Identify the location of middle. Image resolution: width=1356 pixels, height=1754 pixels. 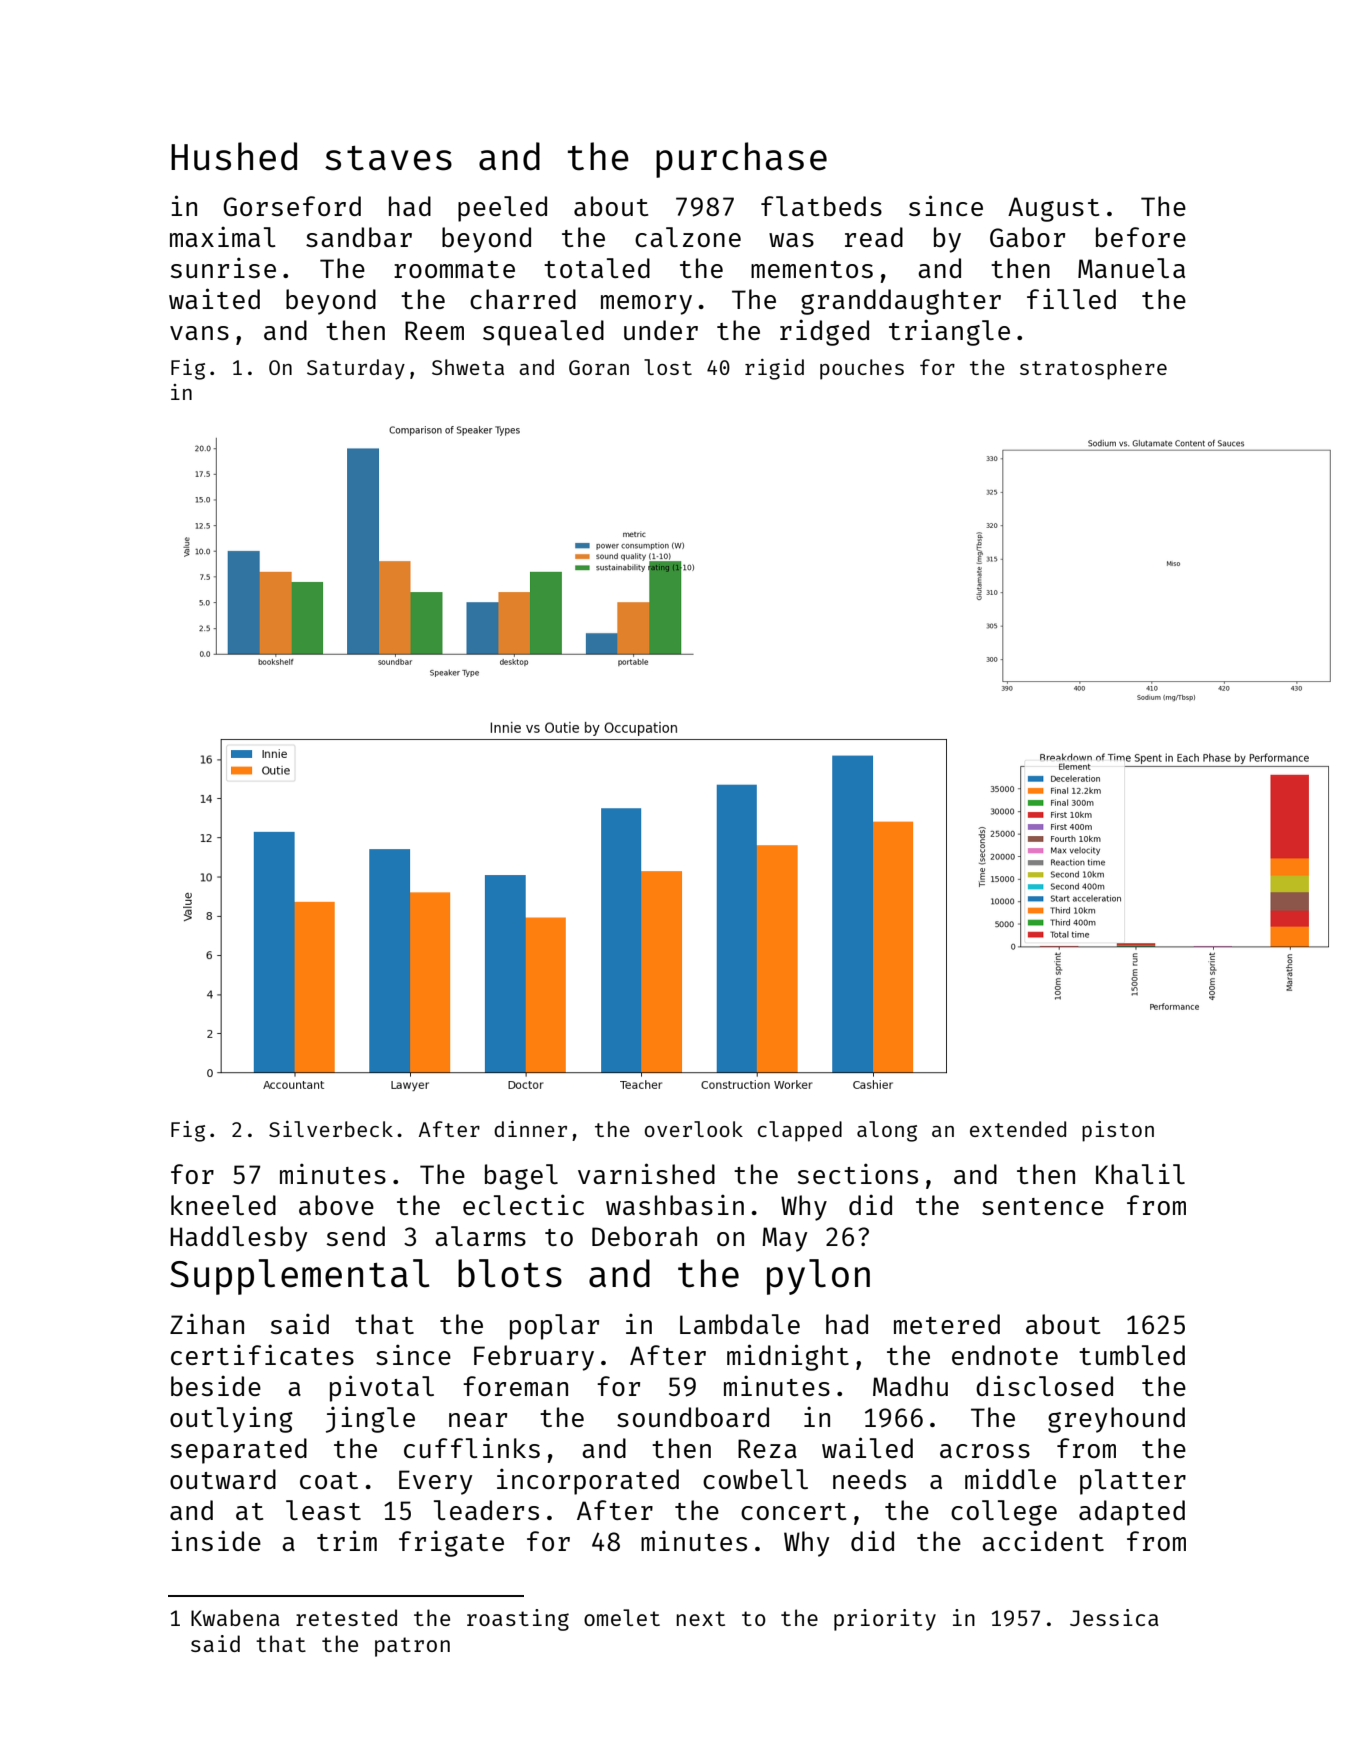
(1010, 1478).
